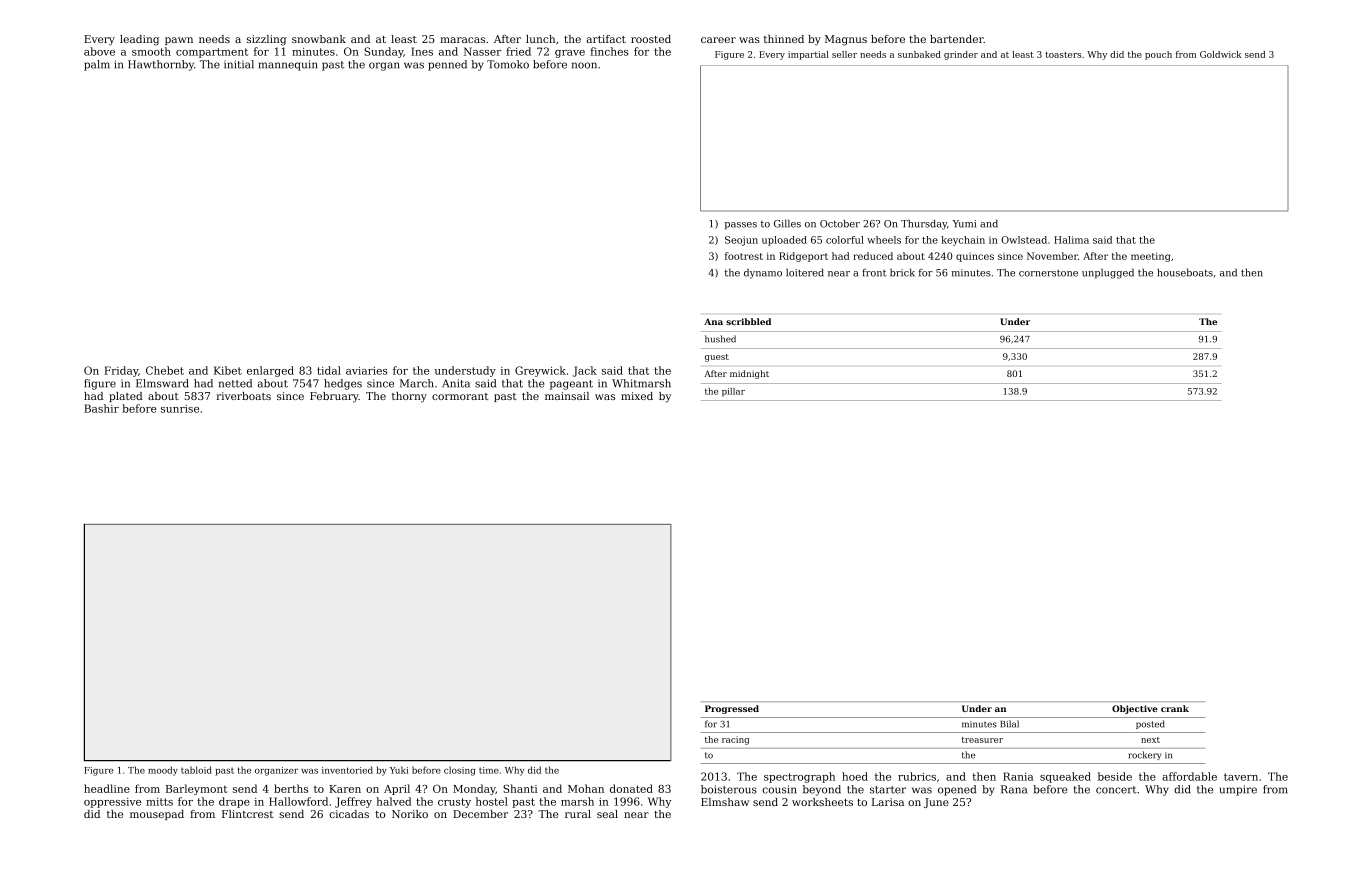 Image resolution: width=1372 pixels, height=887 pixels. What do you see at coordinates (1135, 709) in the screenshot?
I see `Objective` at bounding box center [1135, 709].
